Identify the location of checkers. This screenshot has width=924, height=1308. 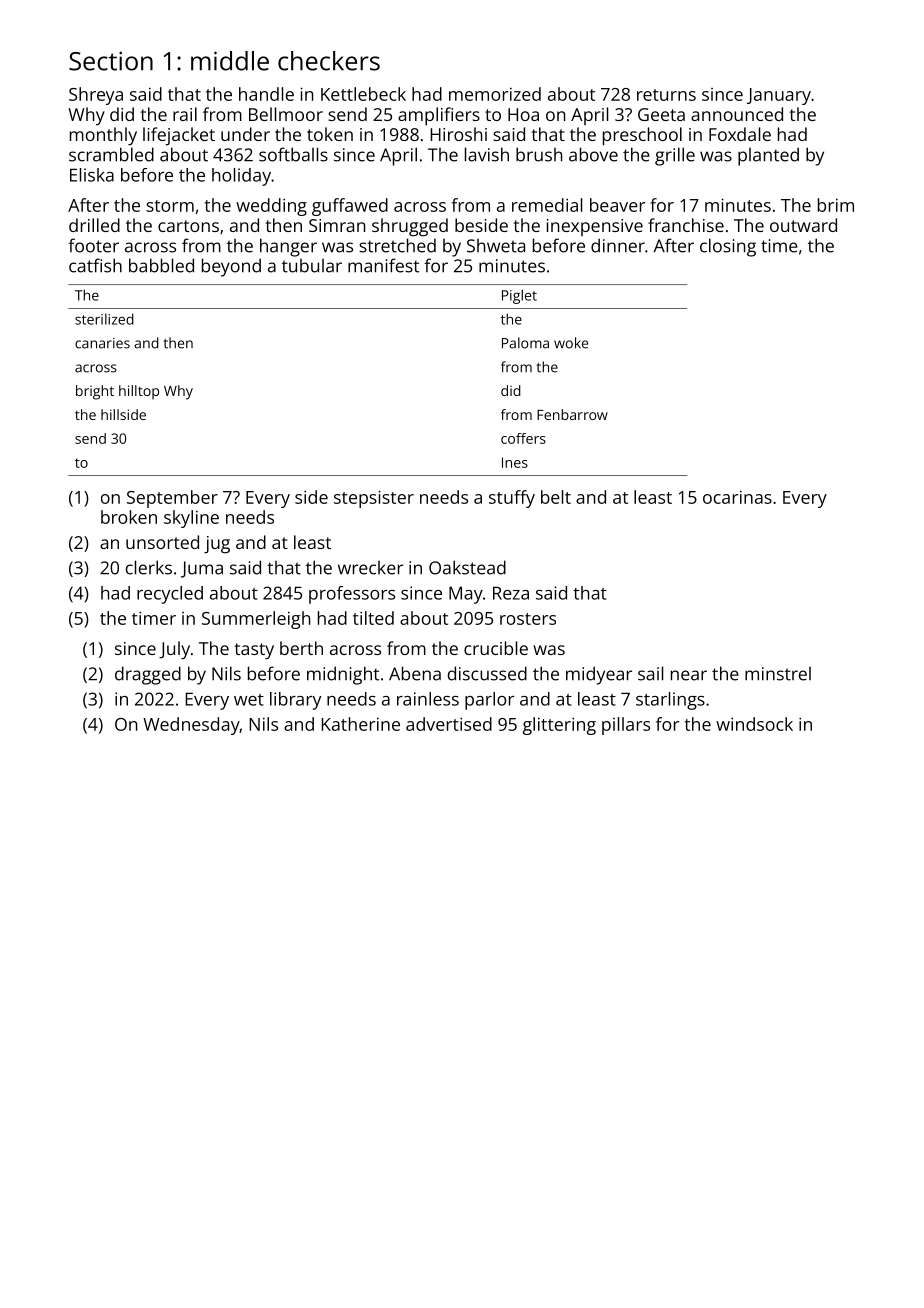
(329, 61).
